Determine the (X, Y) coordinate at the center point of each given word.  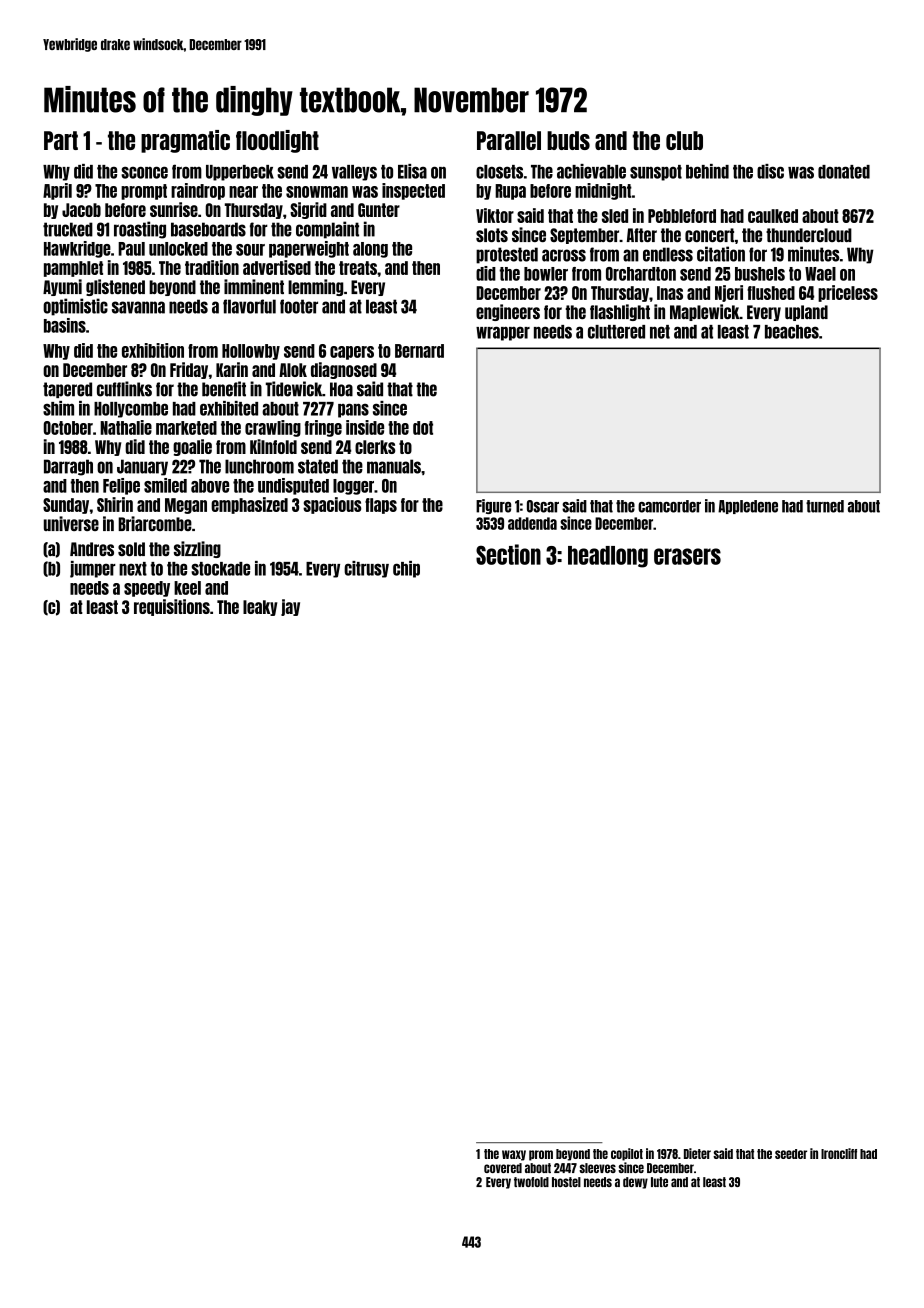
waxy (514, 1155)
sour (250, 250)
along (370, 250)
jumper (93, 569)
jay (290, 607)
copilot (627, 1154)
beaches (792, 332)
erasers (687, 556)
